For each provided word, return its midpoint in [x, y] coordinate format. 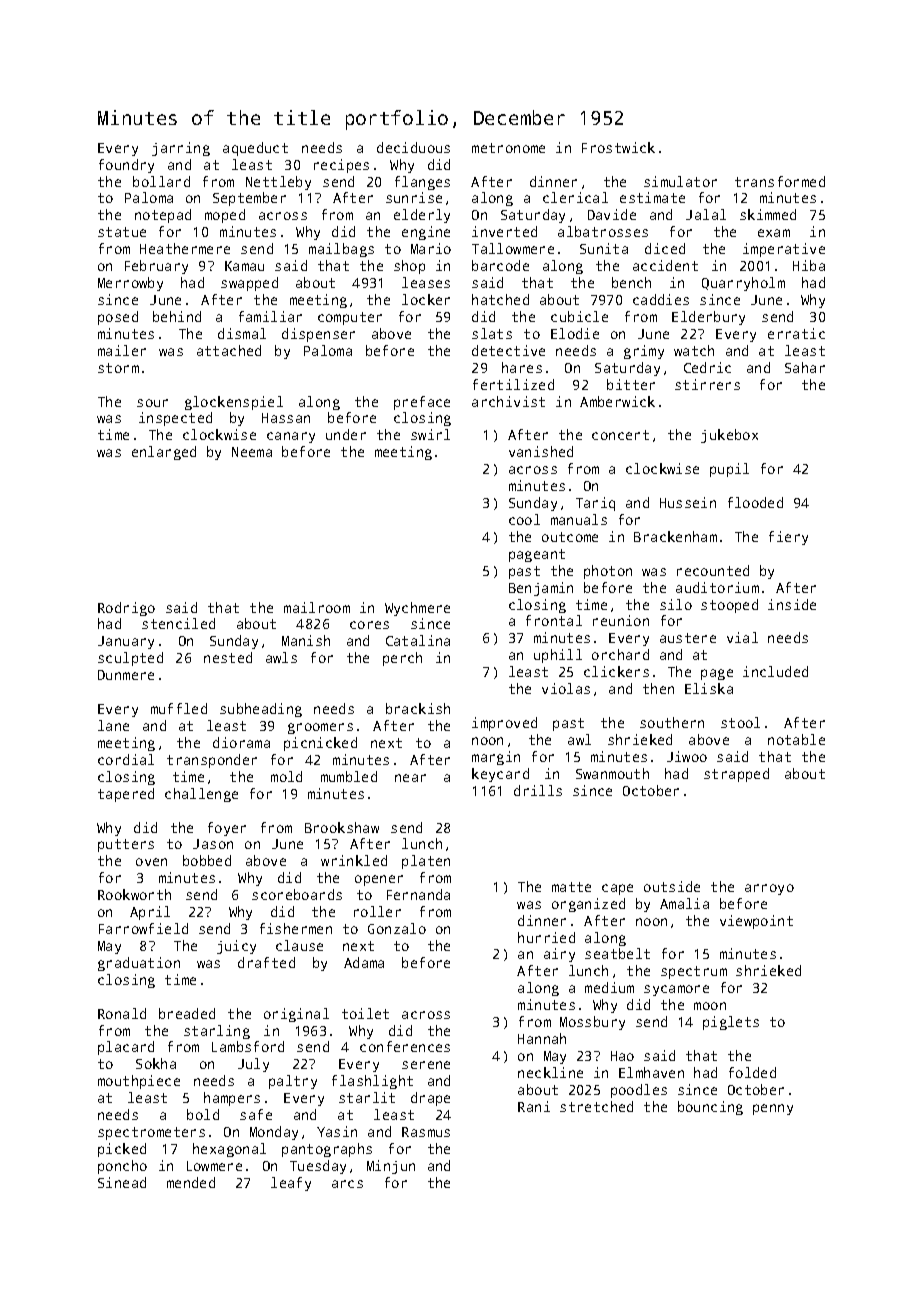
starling [217, 1032]
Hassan [286, 418]
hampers [232, 1099]
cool [524, 519]
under [346, 434]
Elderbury [708, 318]
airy [559, 955]
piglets [731, 1023]
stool [740, 722]
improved [504, 724]
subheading [261, 710]
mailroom [317, 607]
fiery [788, 538]
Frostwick [618, 147]
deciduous [413, 147]
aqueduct [255, 149]
